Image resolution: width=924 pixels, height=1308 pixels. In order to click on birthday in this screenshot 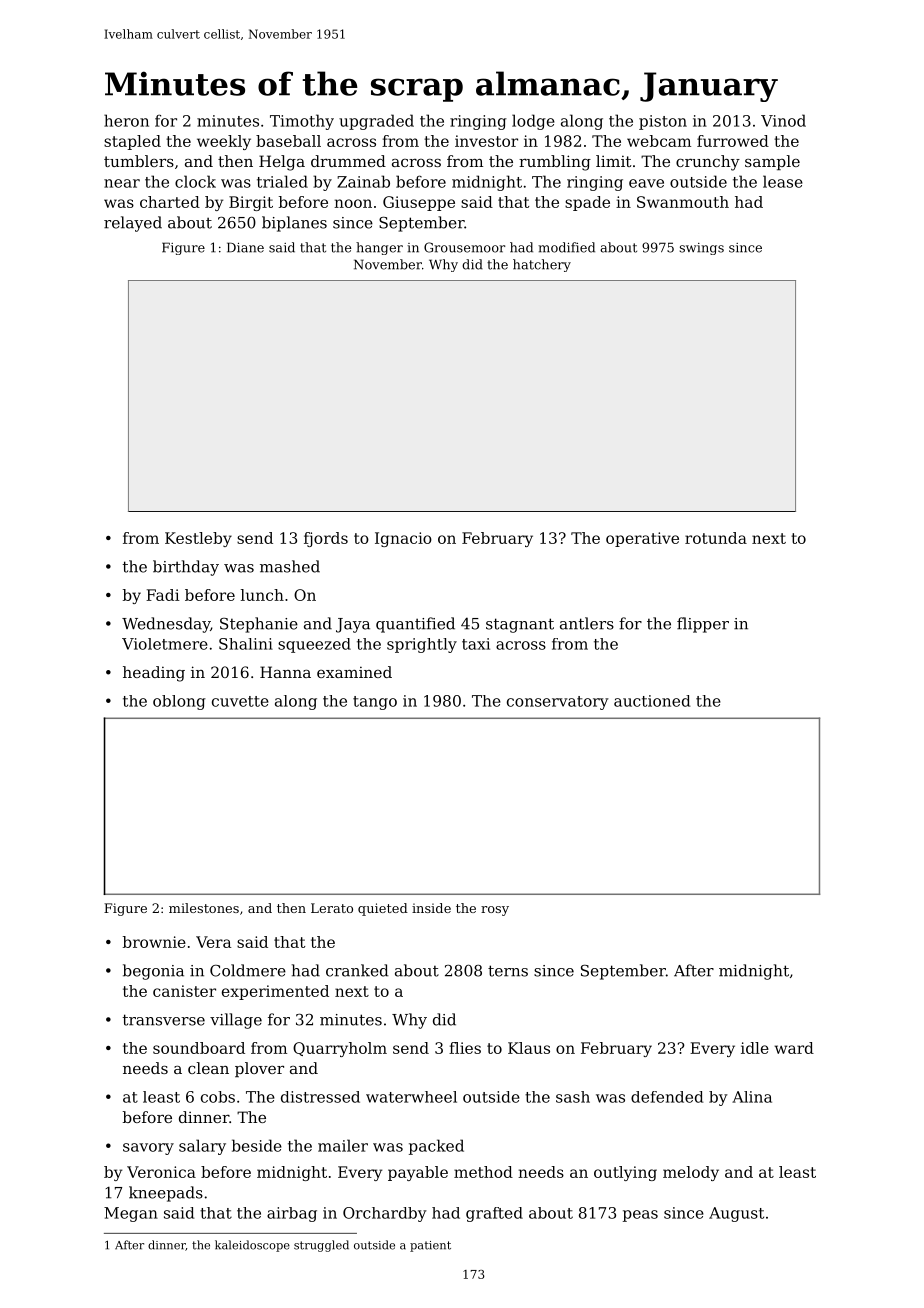, I will do `click(186, 568)`.
